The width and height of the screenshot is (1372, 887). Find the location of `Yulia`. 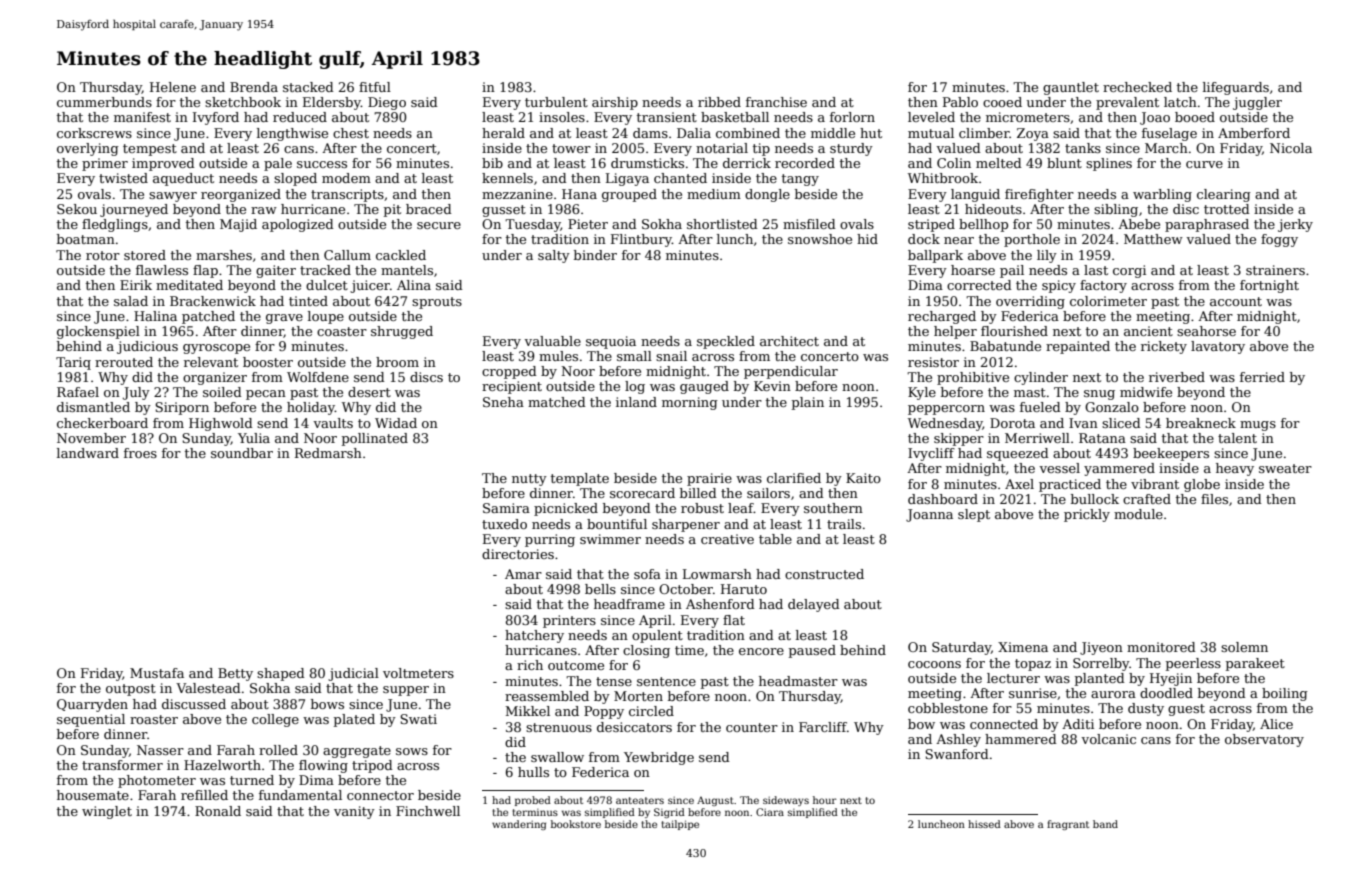

Yulia is located at coordinates (254, 438).
